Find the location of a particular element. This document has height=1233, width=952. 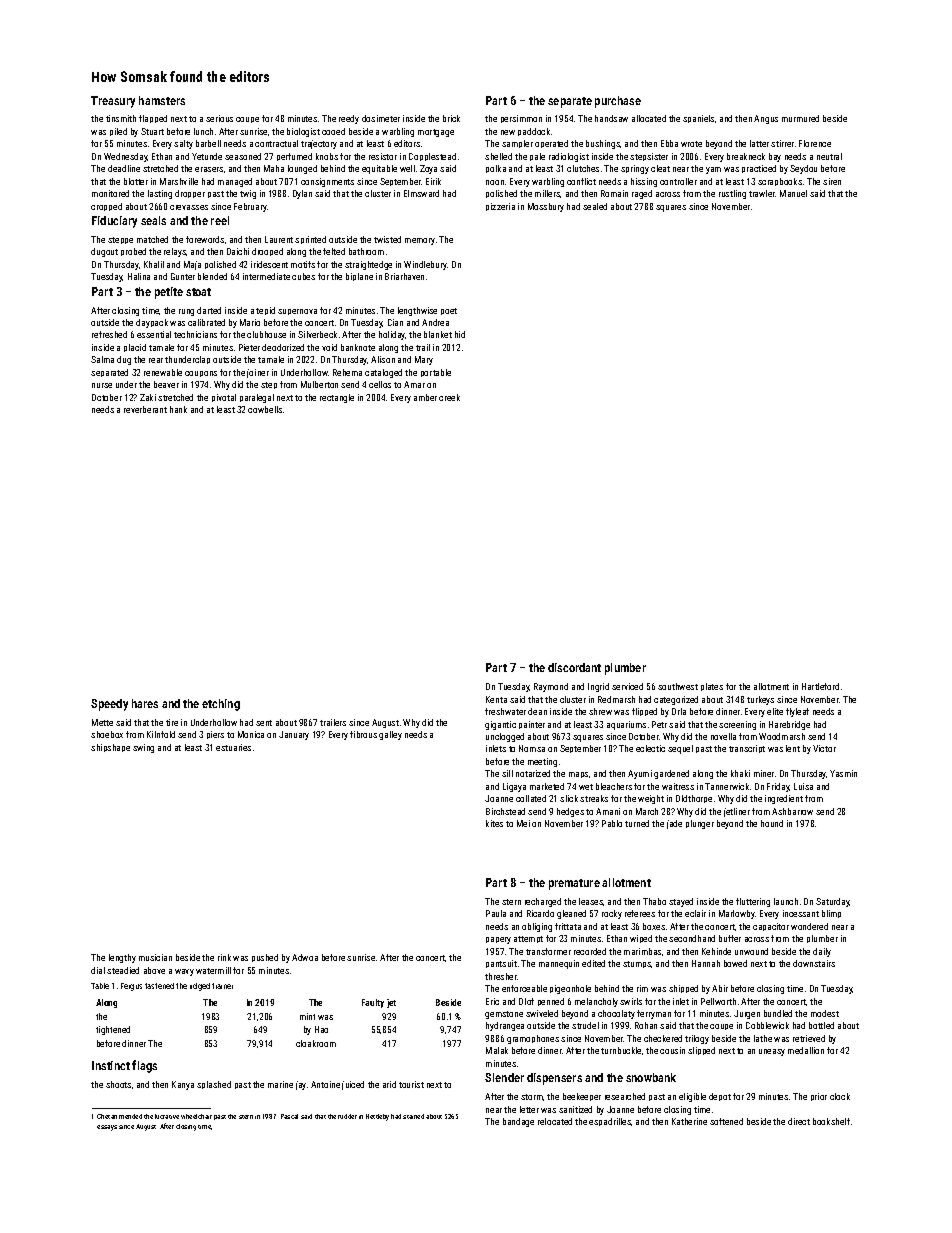

Speedy is located at coordinates (109, 705).
